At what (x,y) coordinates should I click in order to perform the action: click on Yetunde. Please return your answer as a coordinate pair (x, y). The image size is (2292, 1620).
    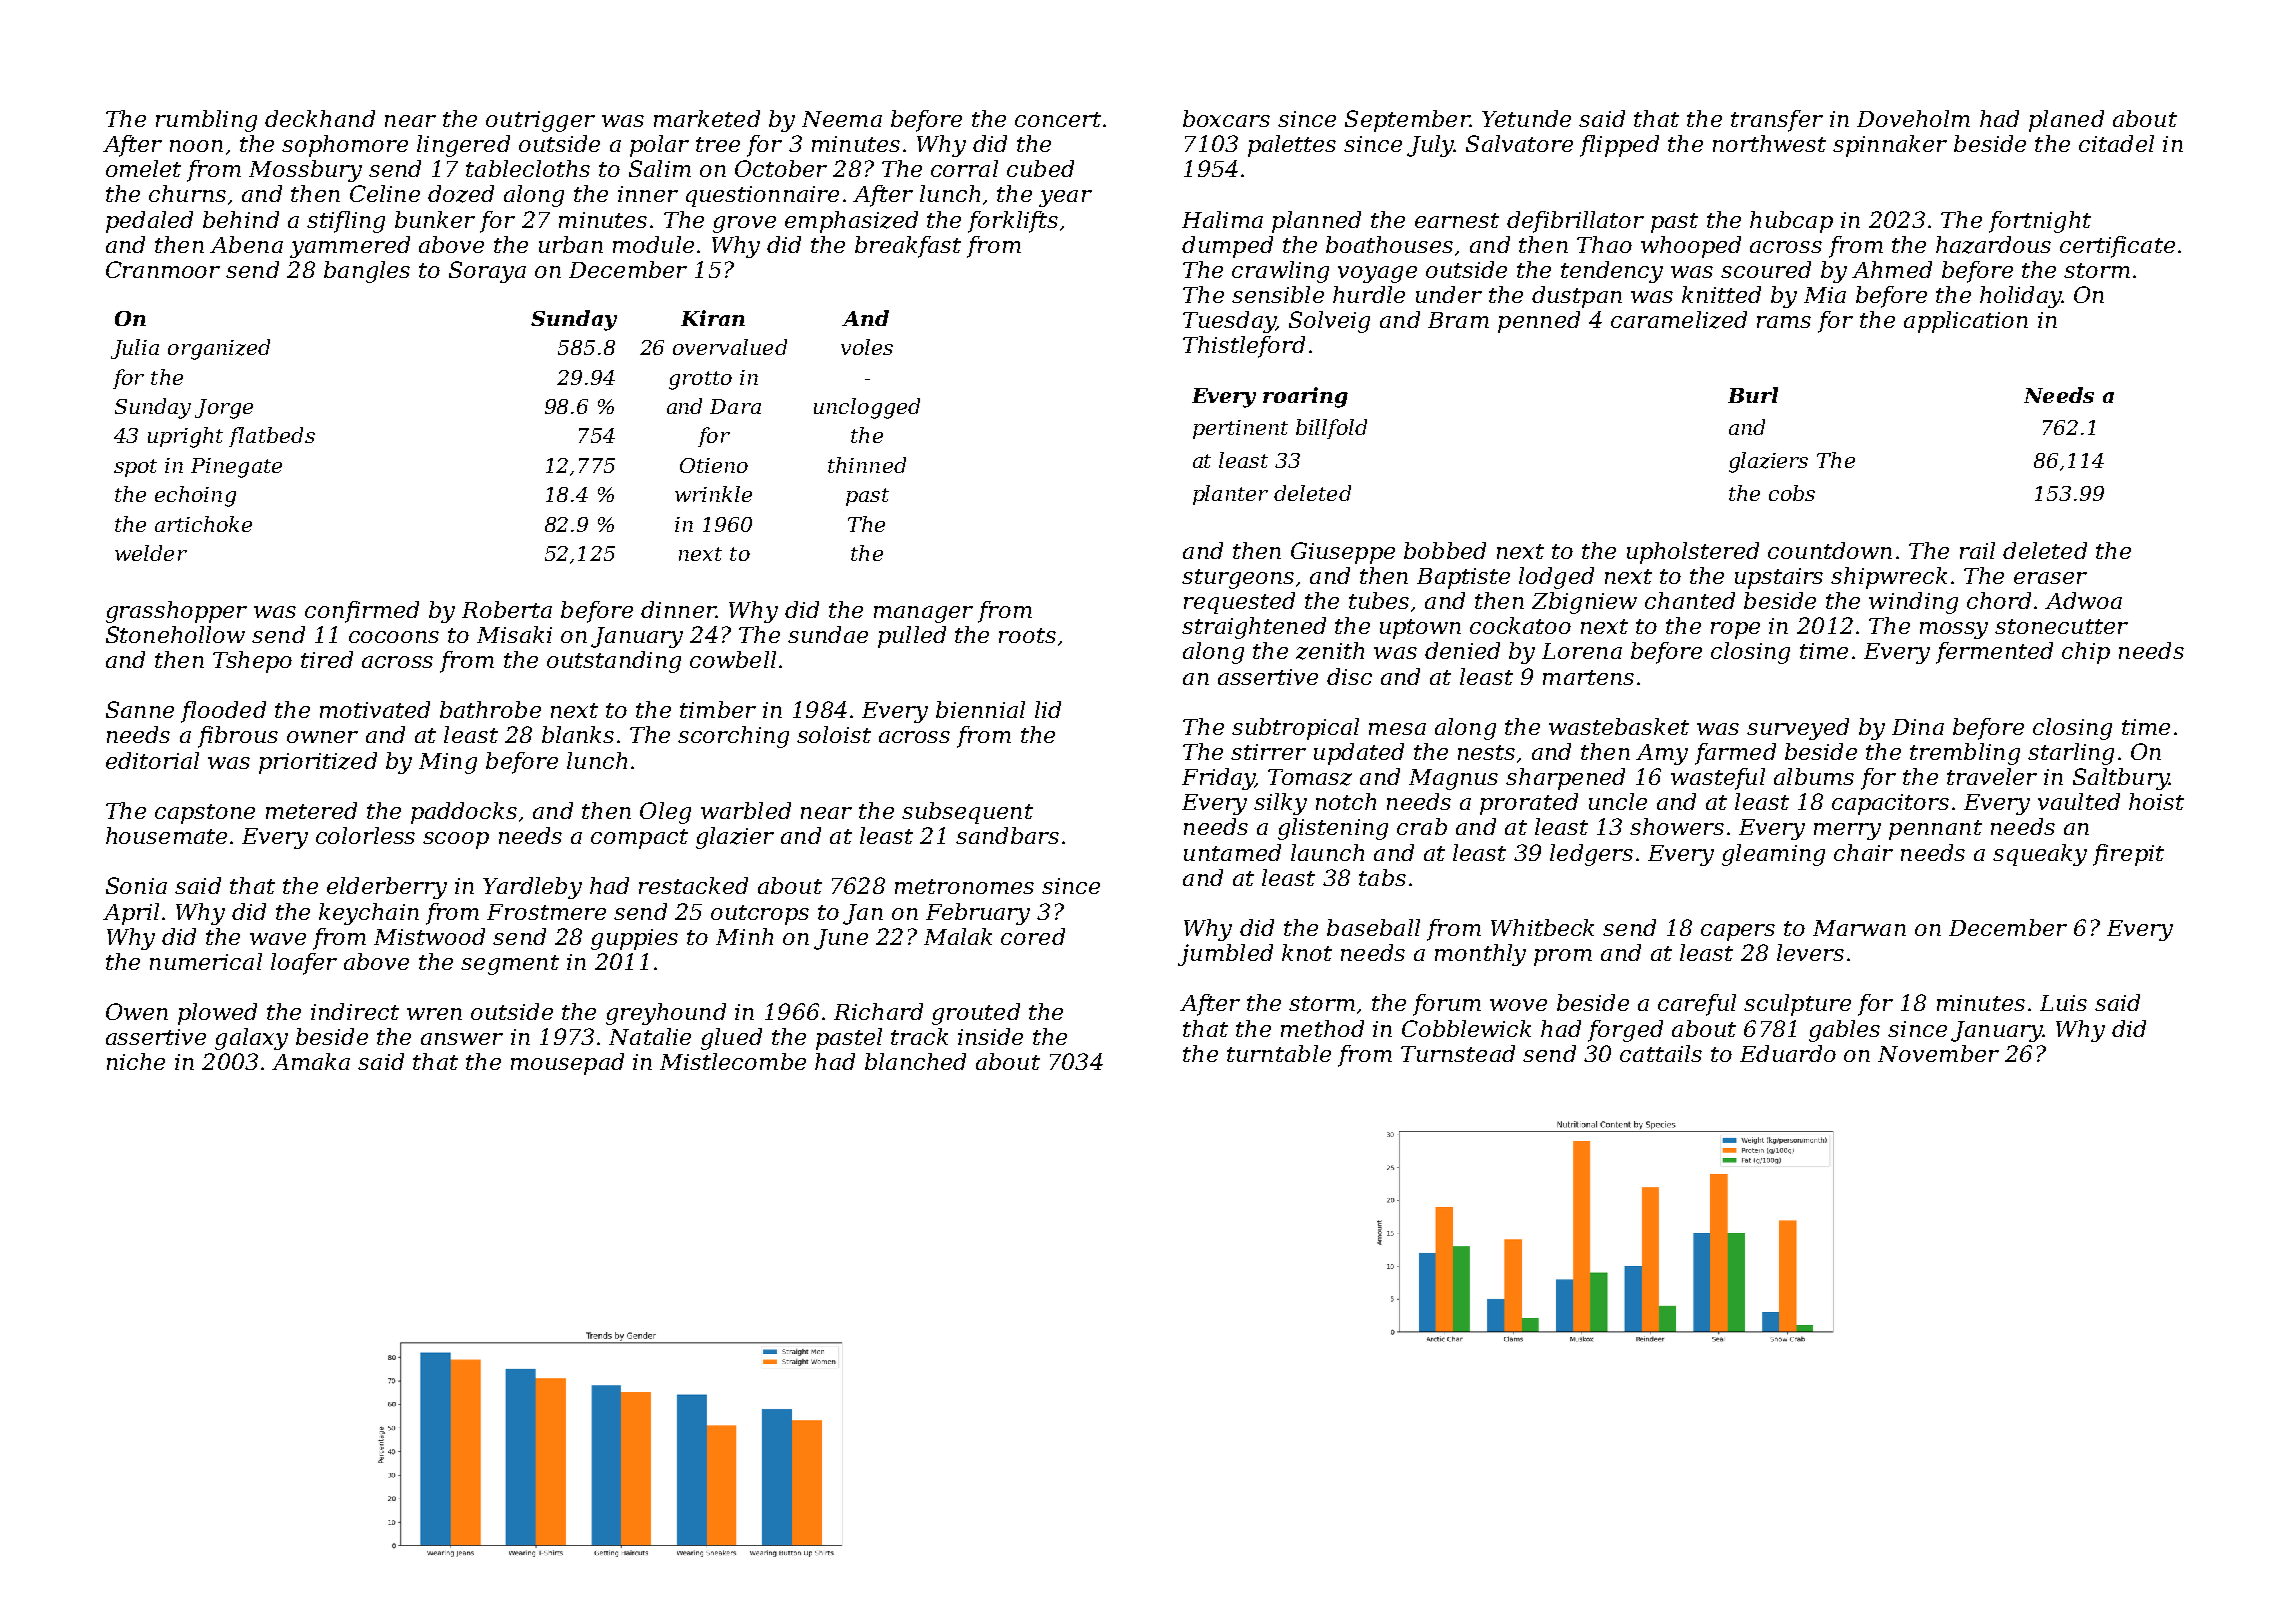
    Looking at the image, I should click on (1526, 118).
